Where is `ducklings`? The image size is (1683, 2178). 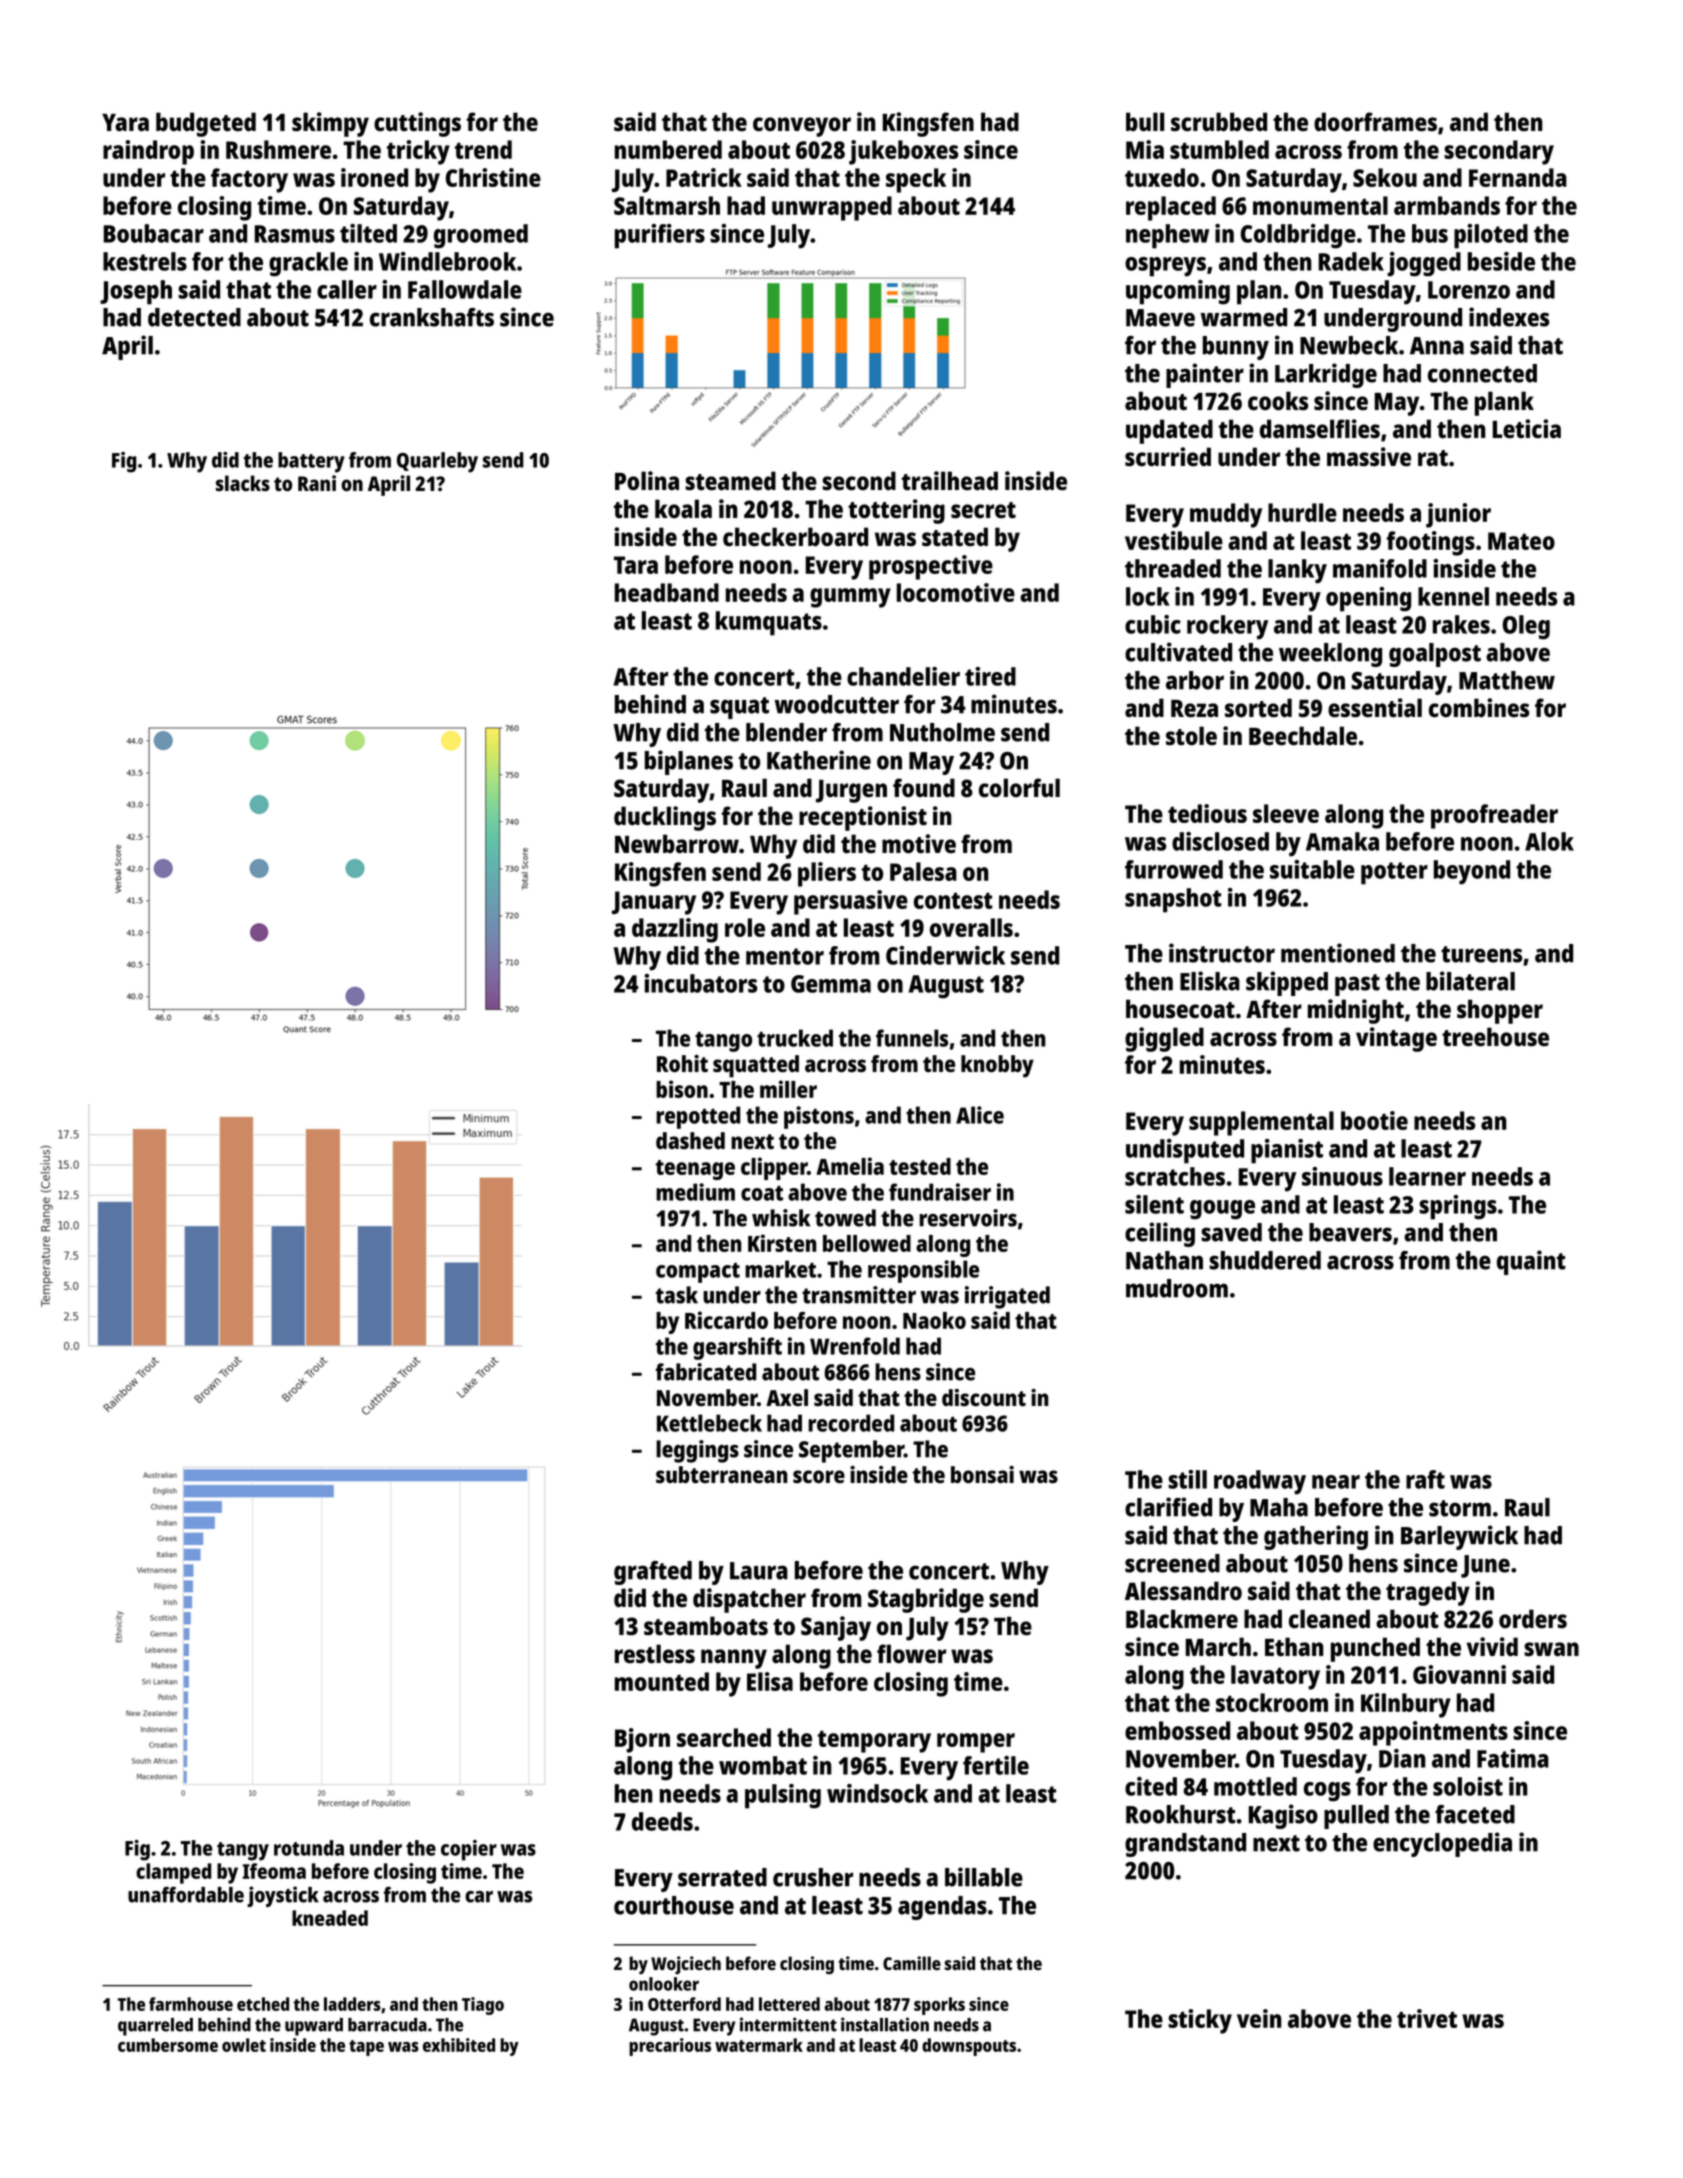 ducklings is located at coordinates (665, 818).
